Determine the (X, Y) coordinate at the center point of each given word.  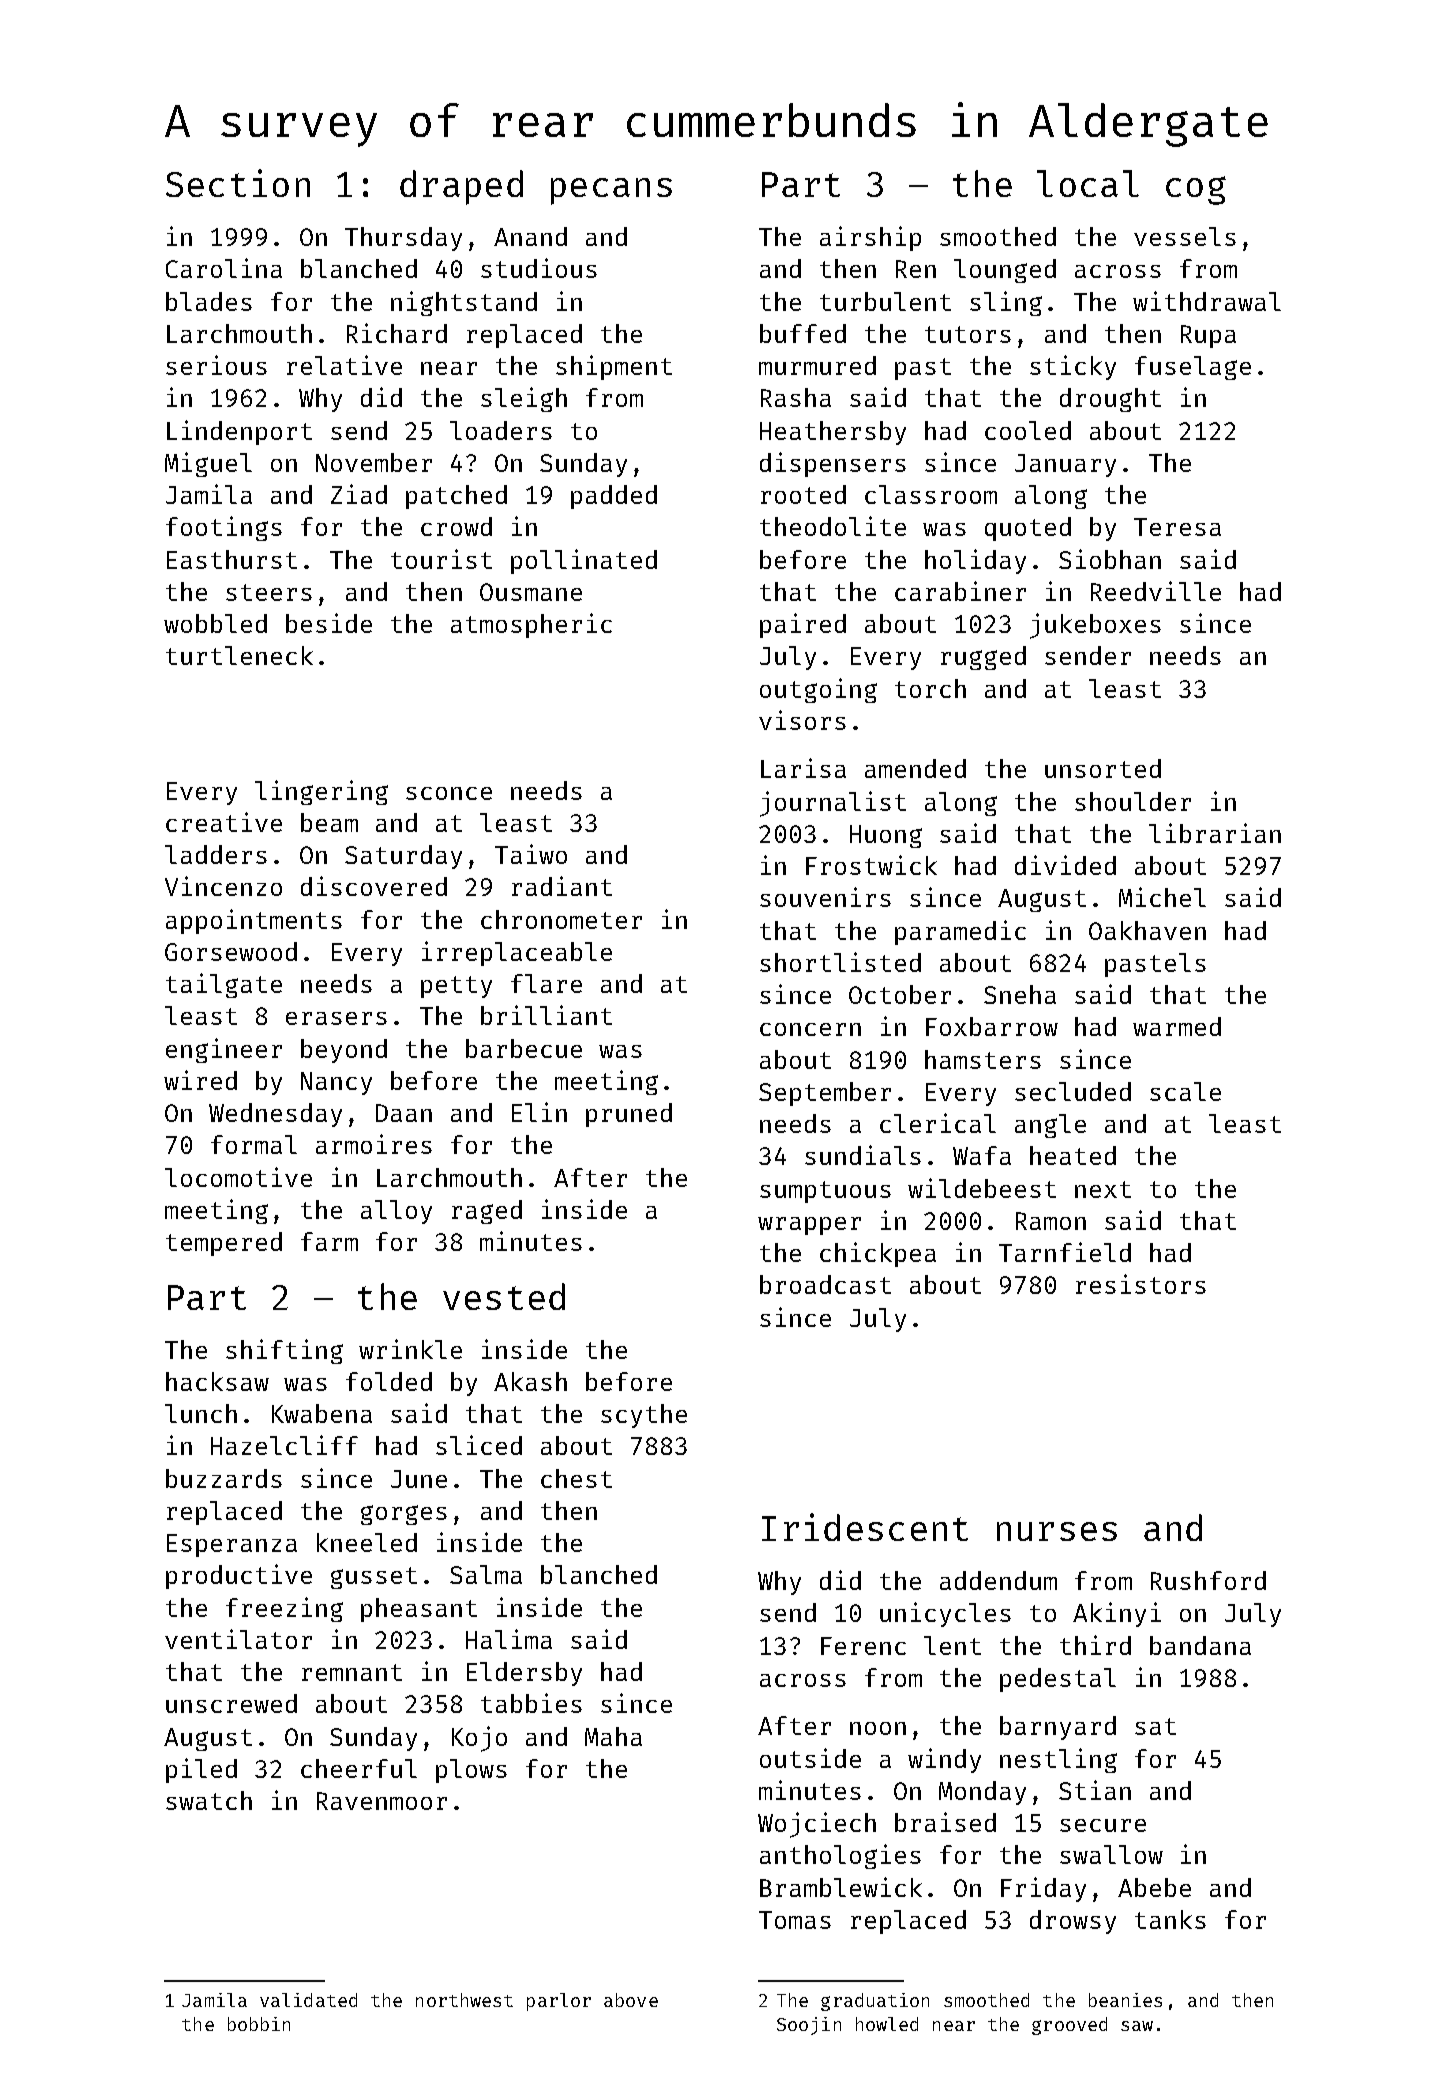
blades (209, 301)
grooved (1069, 2026)
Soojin (809, 2026)
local (1088, 183)
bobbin (259, 2024)
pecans (611, 191)
